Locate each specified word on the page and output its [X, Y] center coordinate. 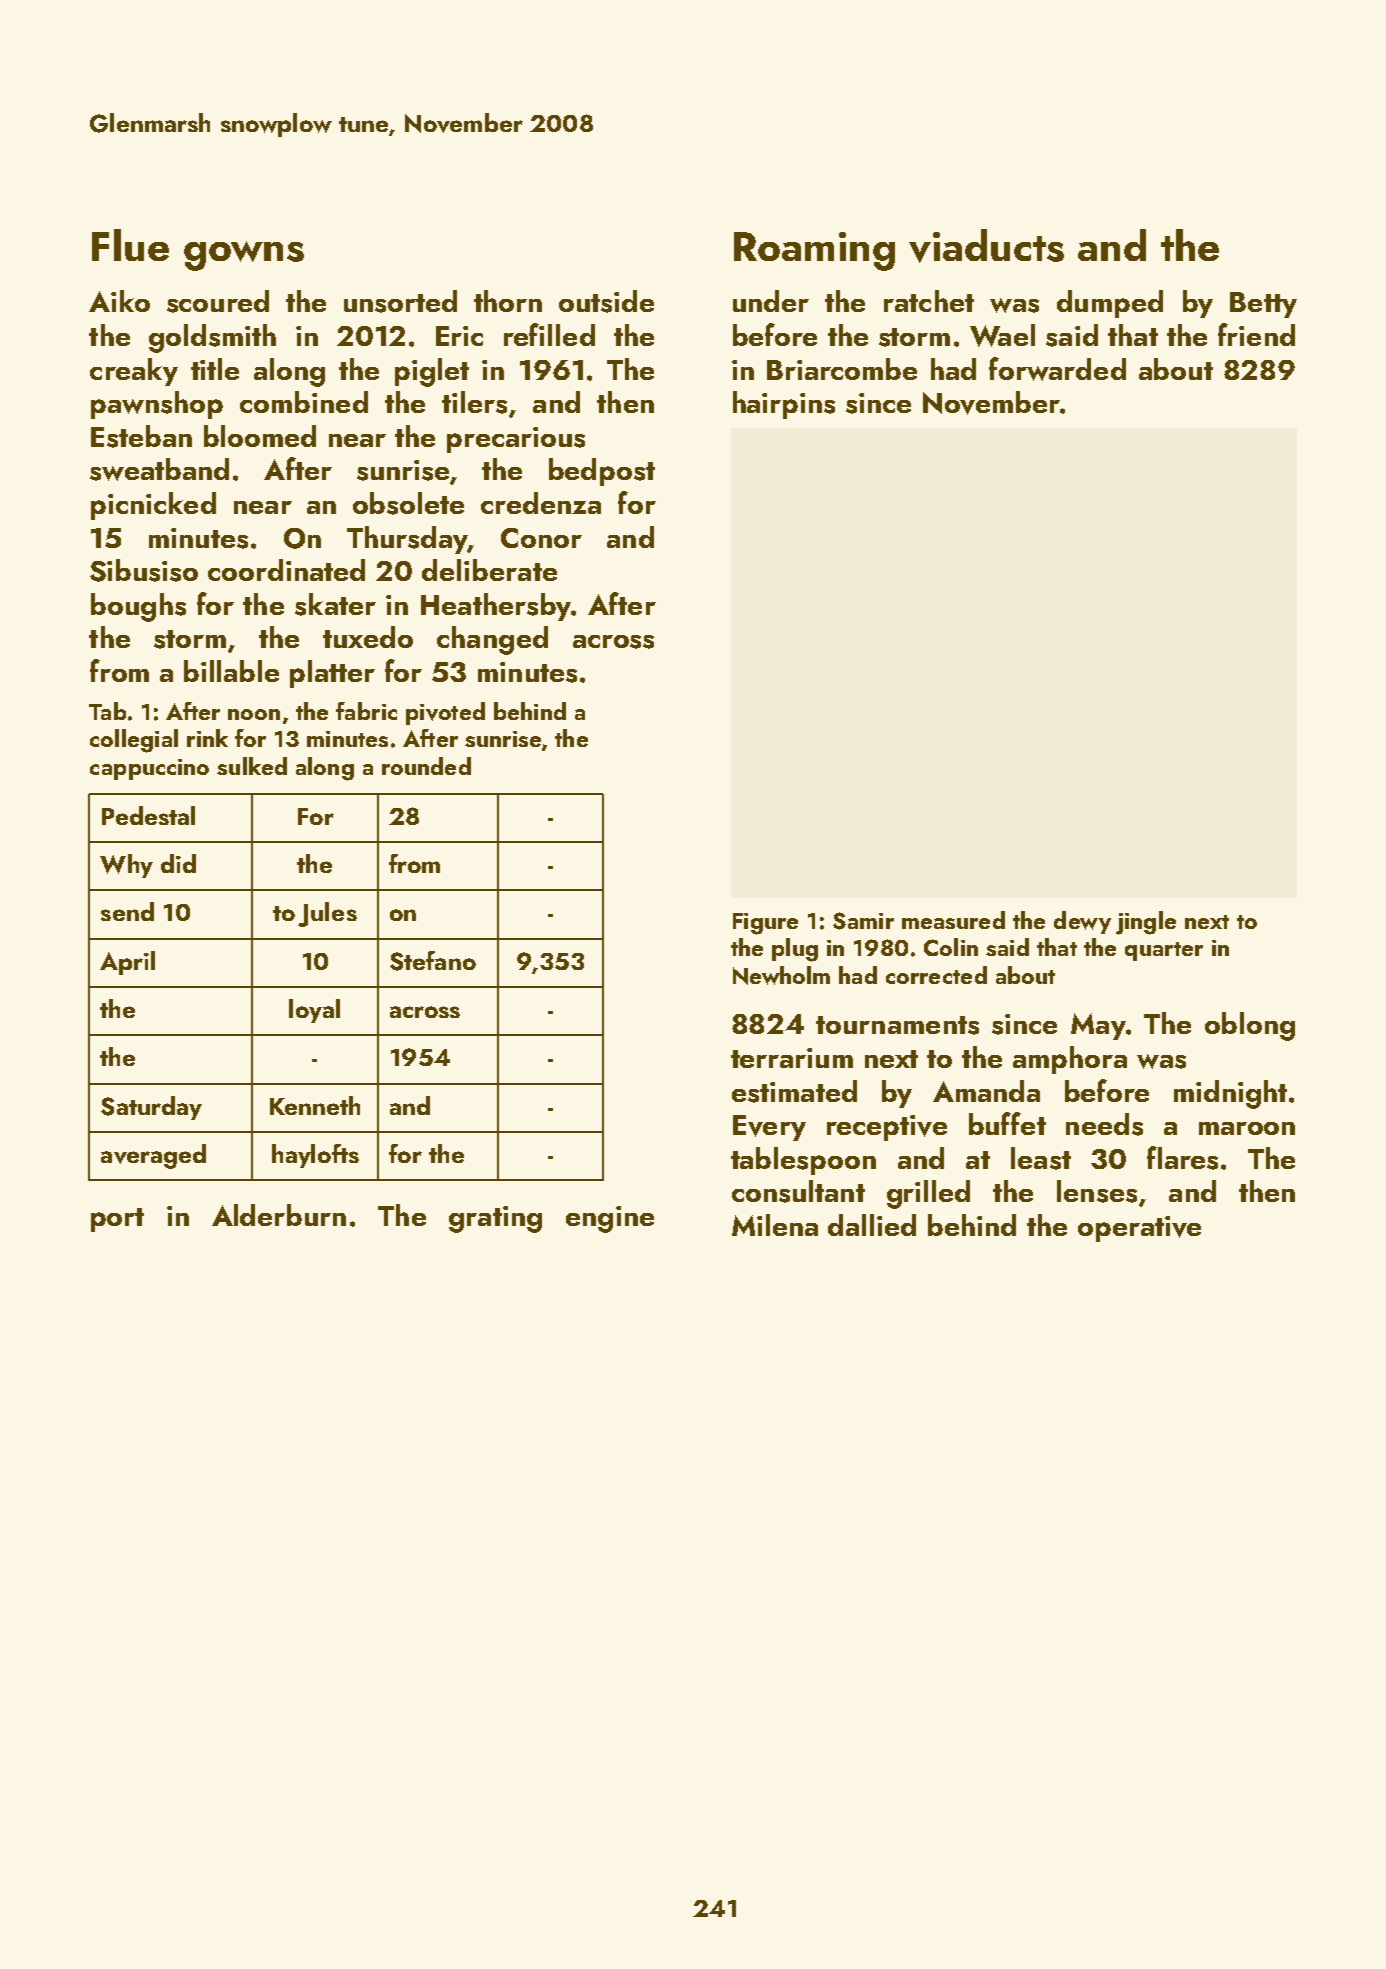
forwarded [1057, 369]
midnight [1230, 1094]
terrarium [792, 1058]
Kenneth [315, 1105]
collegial [134, 741]
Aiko [119, 301]
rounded [426, 766]
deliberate [489, 570]
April [127, 963]
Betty [1263, 305]
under [771, 301]
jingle [1146, 923]
